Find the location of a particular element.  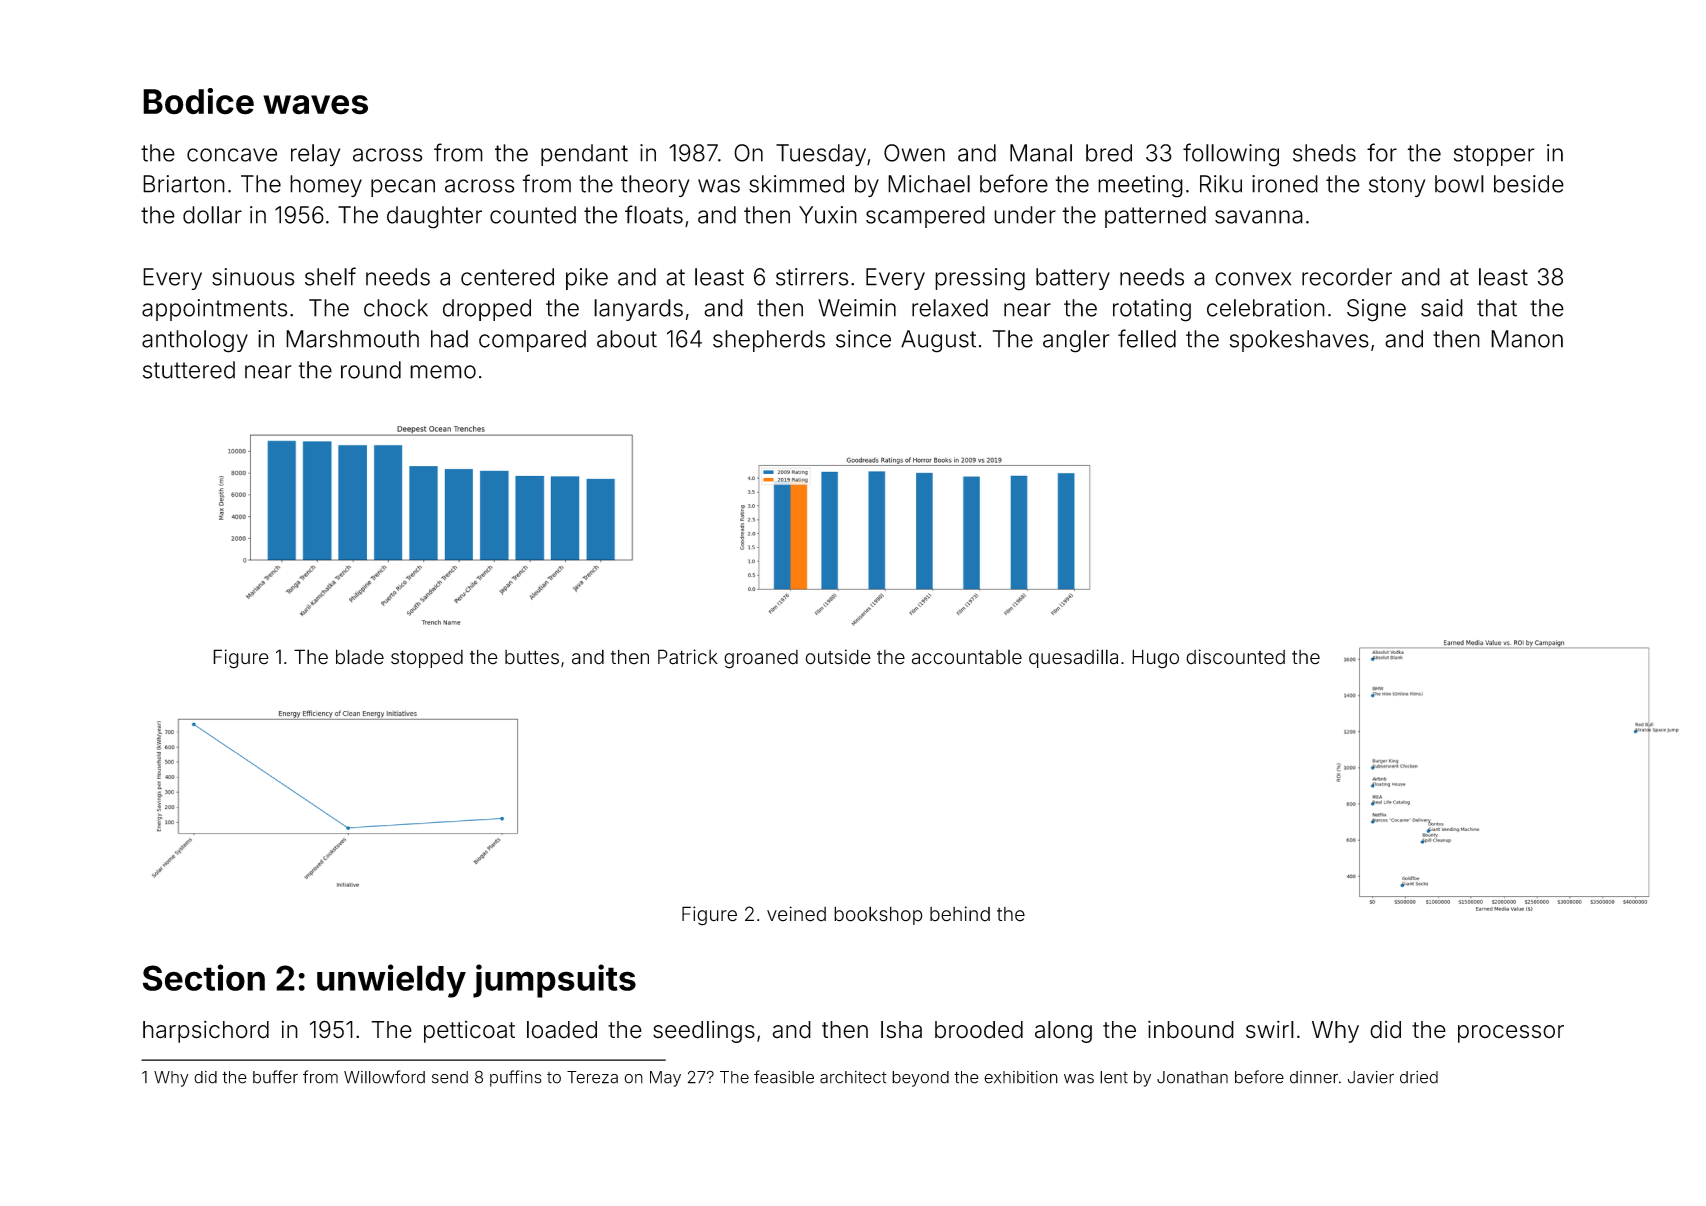

blade is located at coordinates (360, 657).
